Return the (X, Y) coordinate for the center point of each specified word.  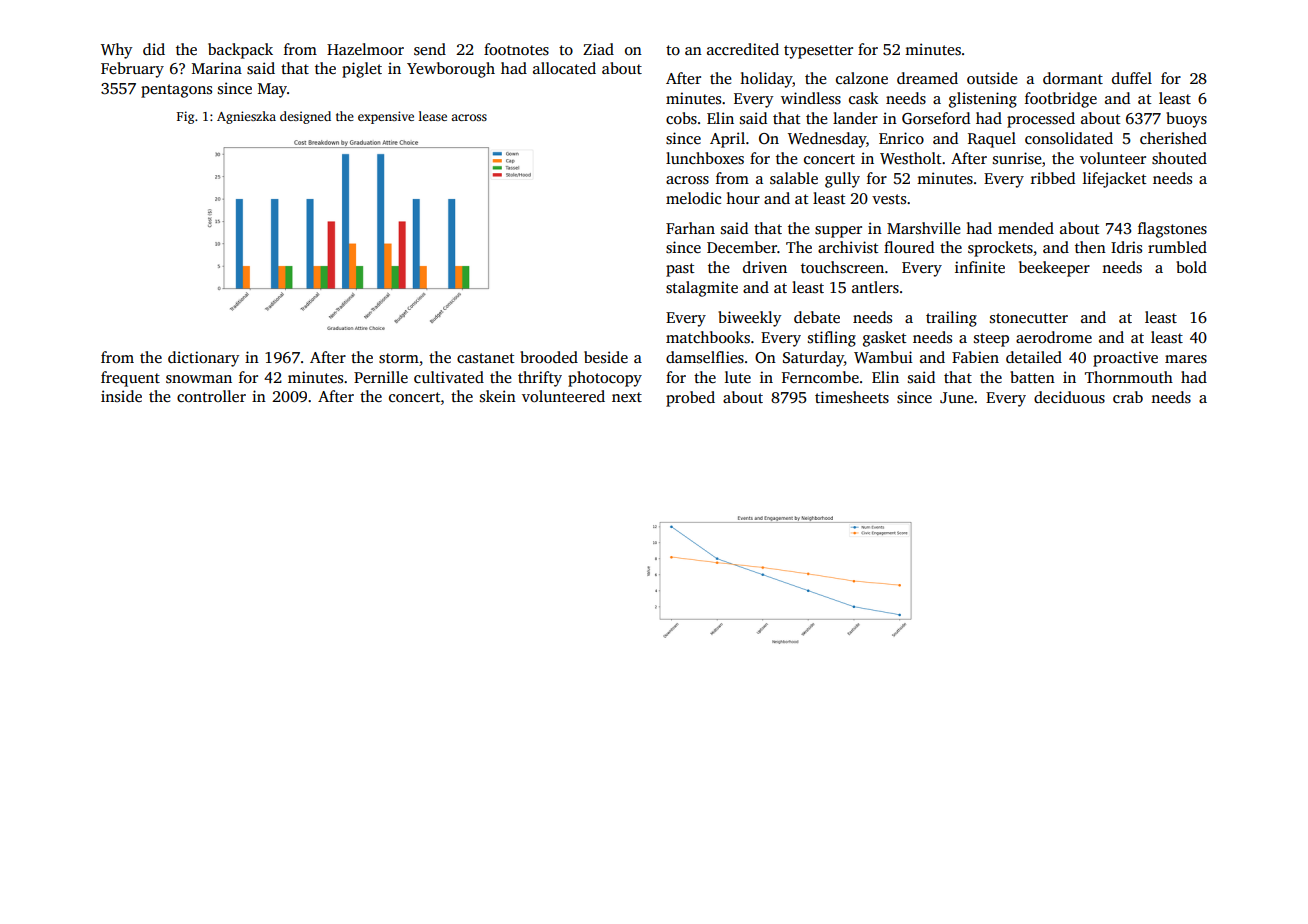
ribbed (1053, 178)
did (154, 49)
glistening (983, 100)
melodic (693, 198)
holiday (766, 80)
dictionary (203, 359)
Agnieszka (246, 117)
